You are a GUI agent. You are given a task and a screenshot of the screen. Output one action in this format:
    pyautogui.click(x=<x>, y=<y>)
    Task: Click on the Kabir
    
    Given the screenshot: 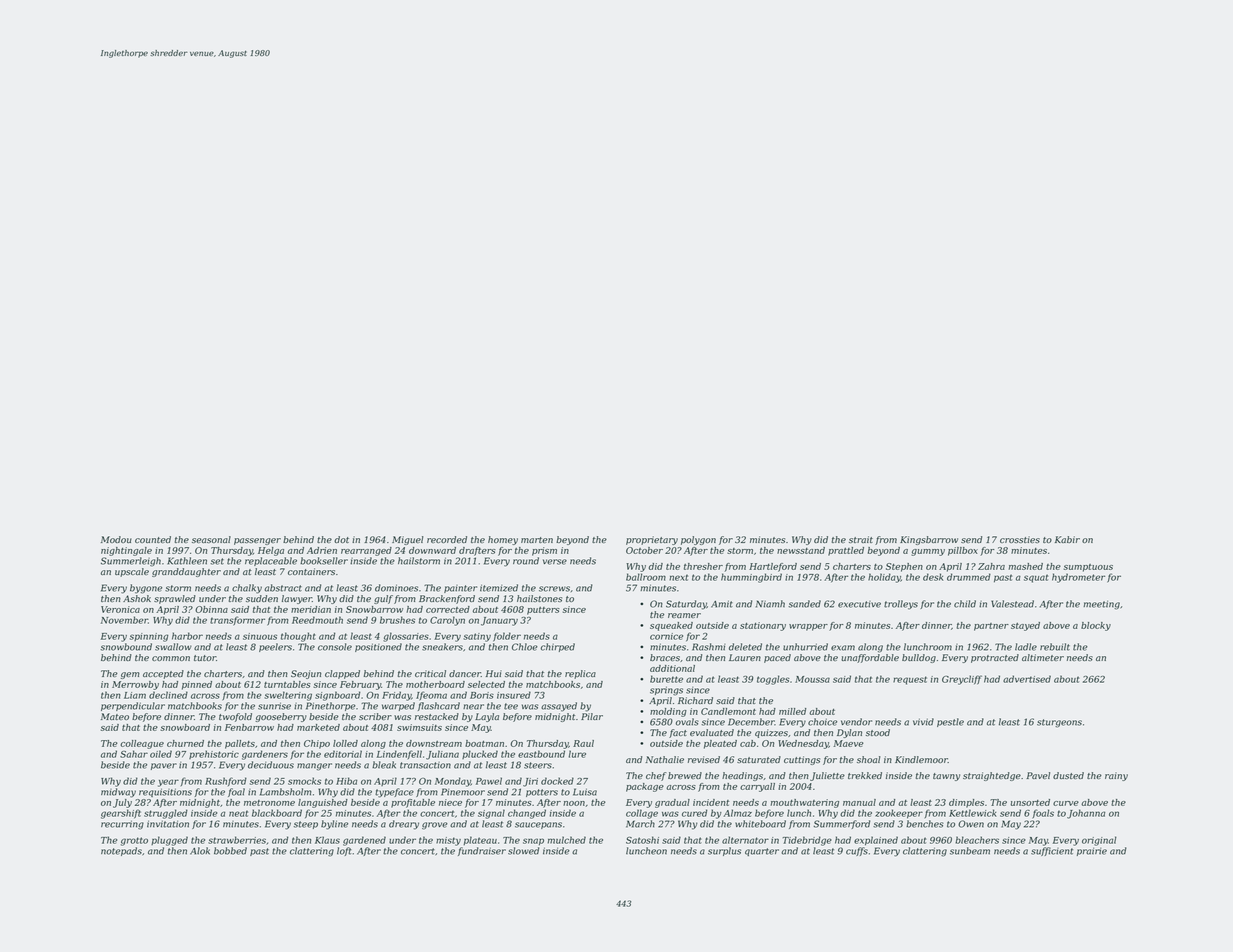 What is the action you would take?
    pyautogui.click(x=1067, y=539)
